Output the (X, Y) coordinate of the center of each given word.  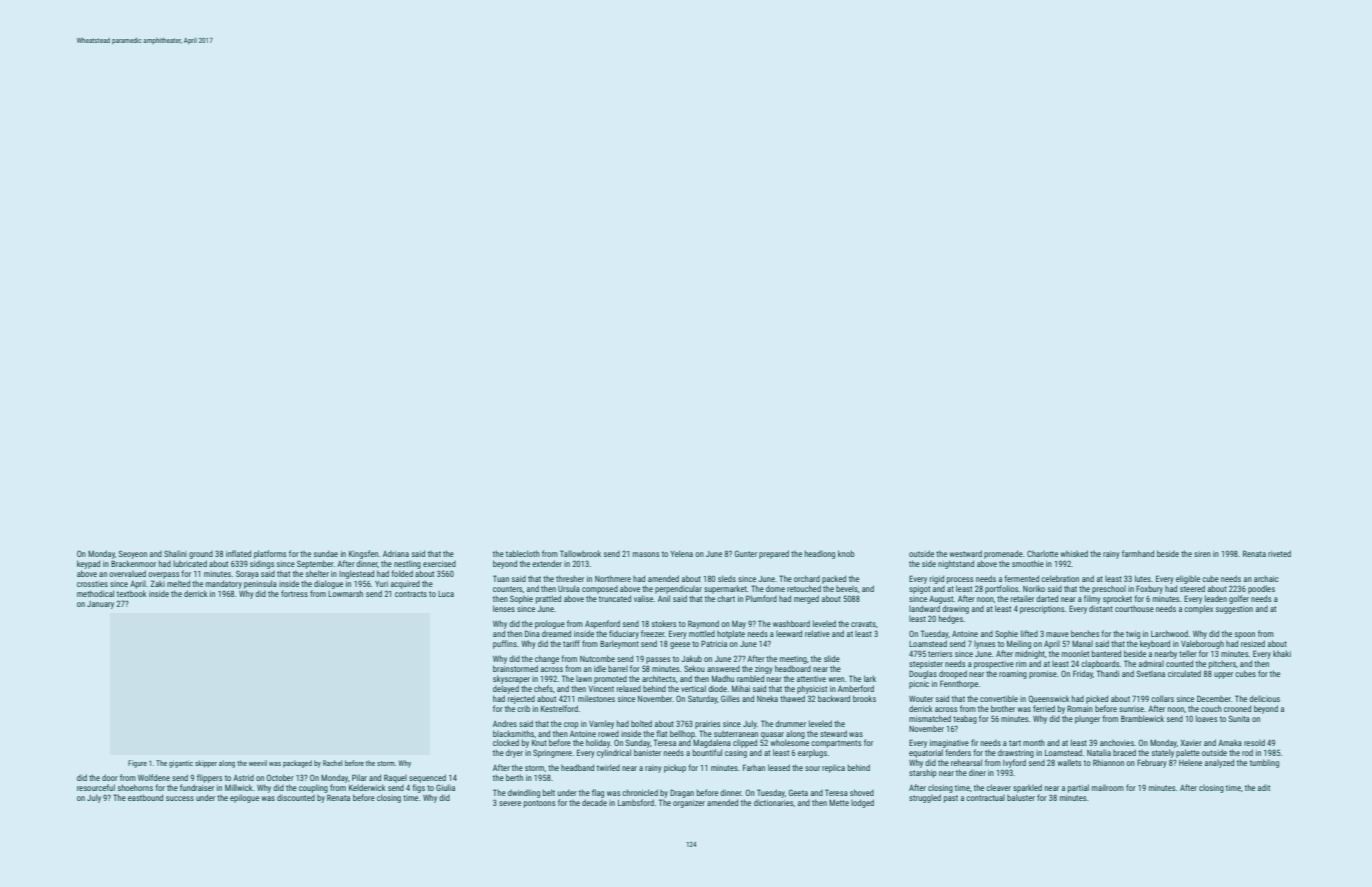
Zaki (157, 583)
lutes (1143, 578)
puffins (505, 644)
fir (974, 742)
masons (646, 554)
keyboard (1155, 644)
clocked (506, 742)
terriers (940, 654)
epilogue (244, 798)
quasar (772, 735)
